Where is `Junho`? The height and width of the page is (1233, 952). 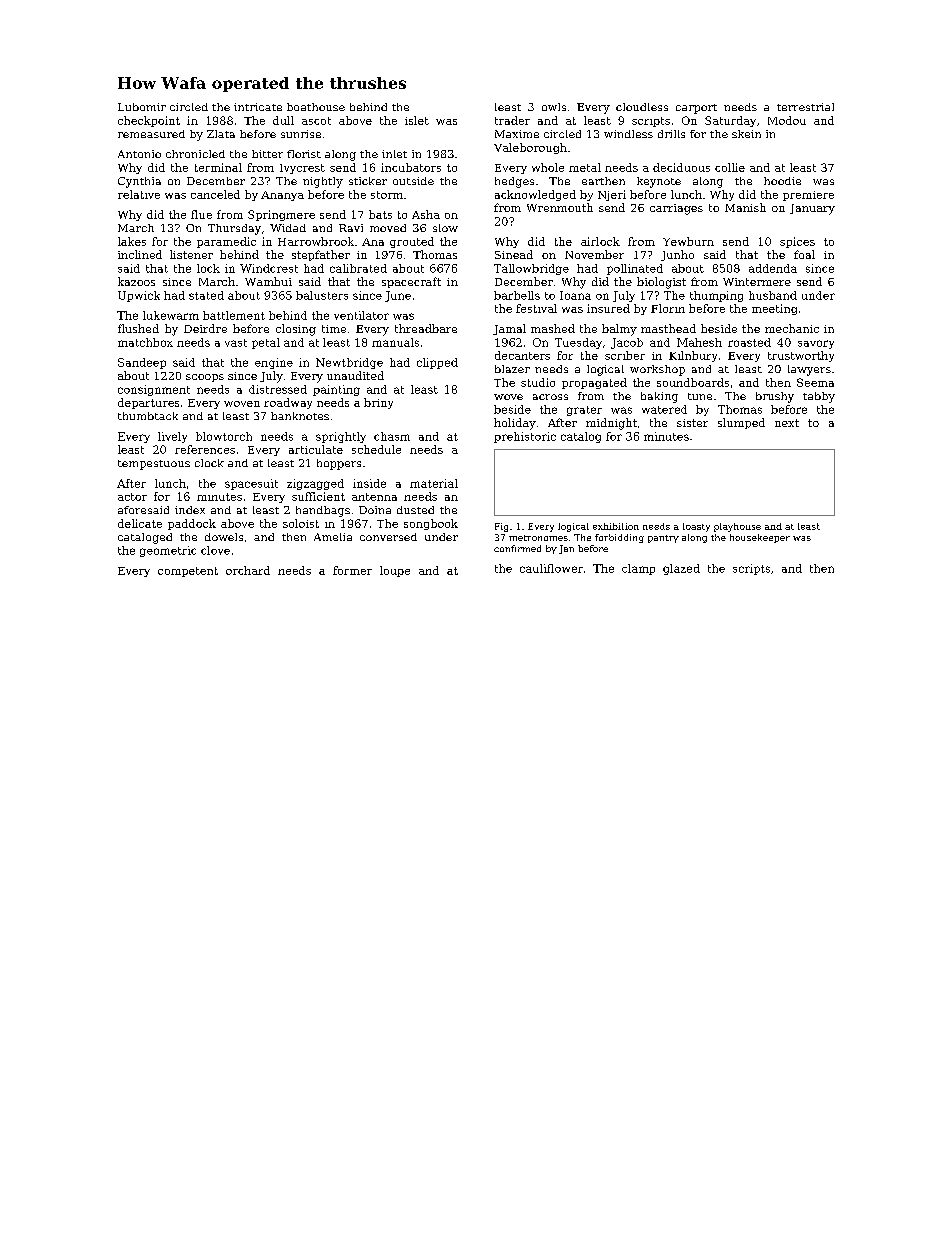 Junho is located at coordinates (677, 255).
